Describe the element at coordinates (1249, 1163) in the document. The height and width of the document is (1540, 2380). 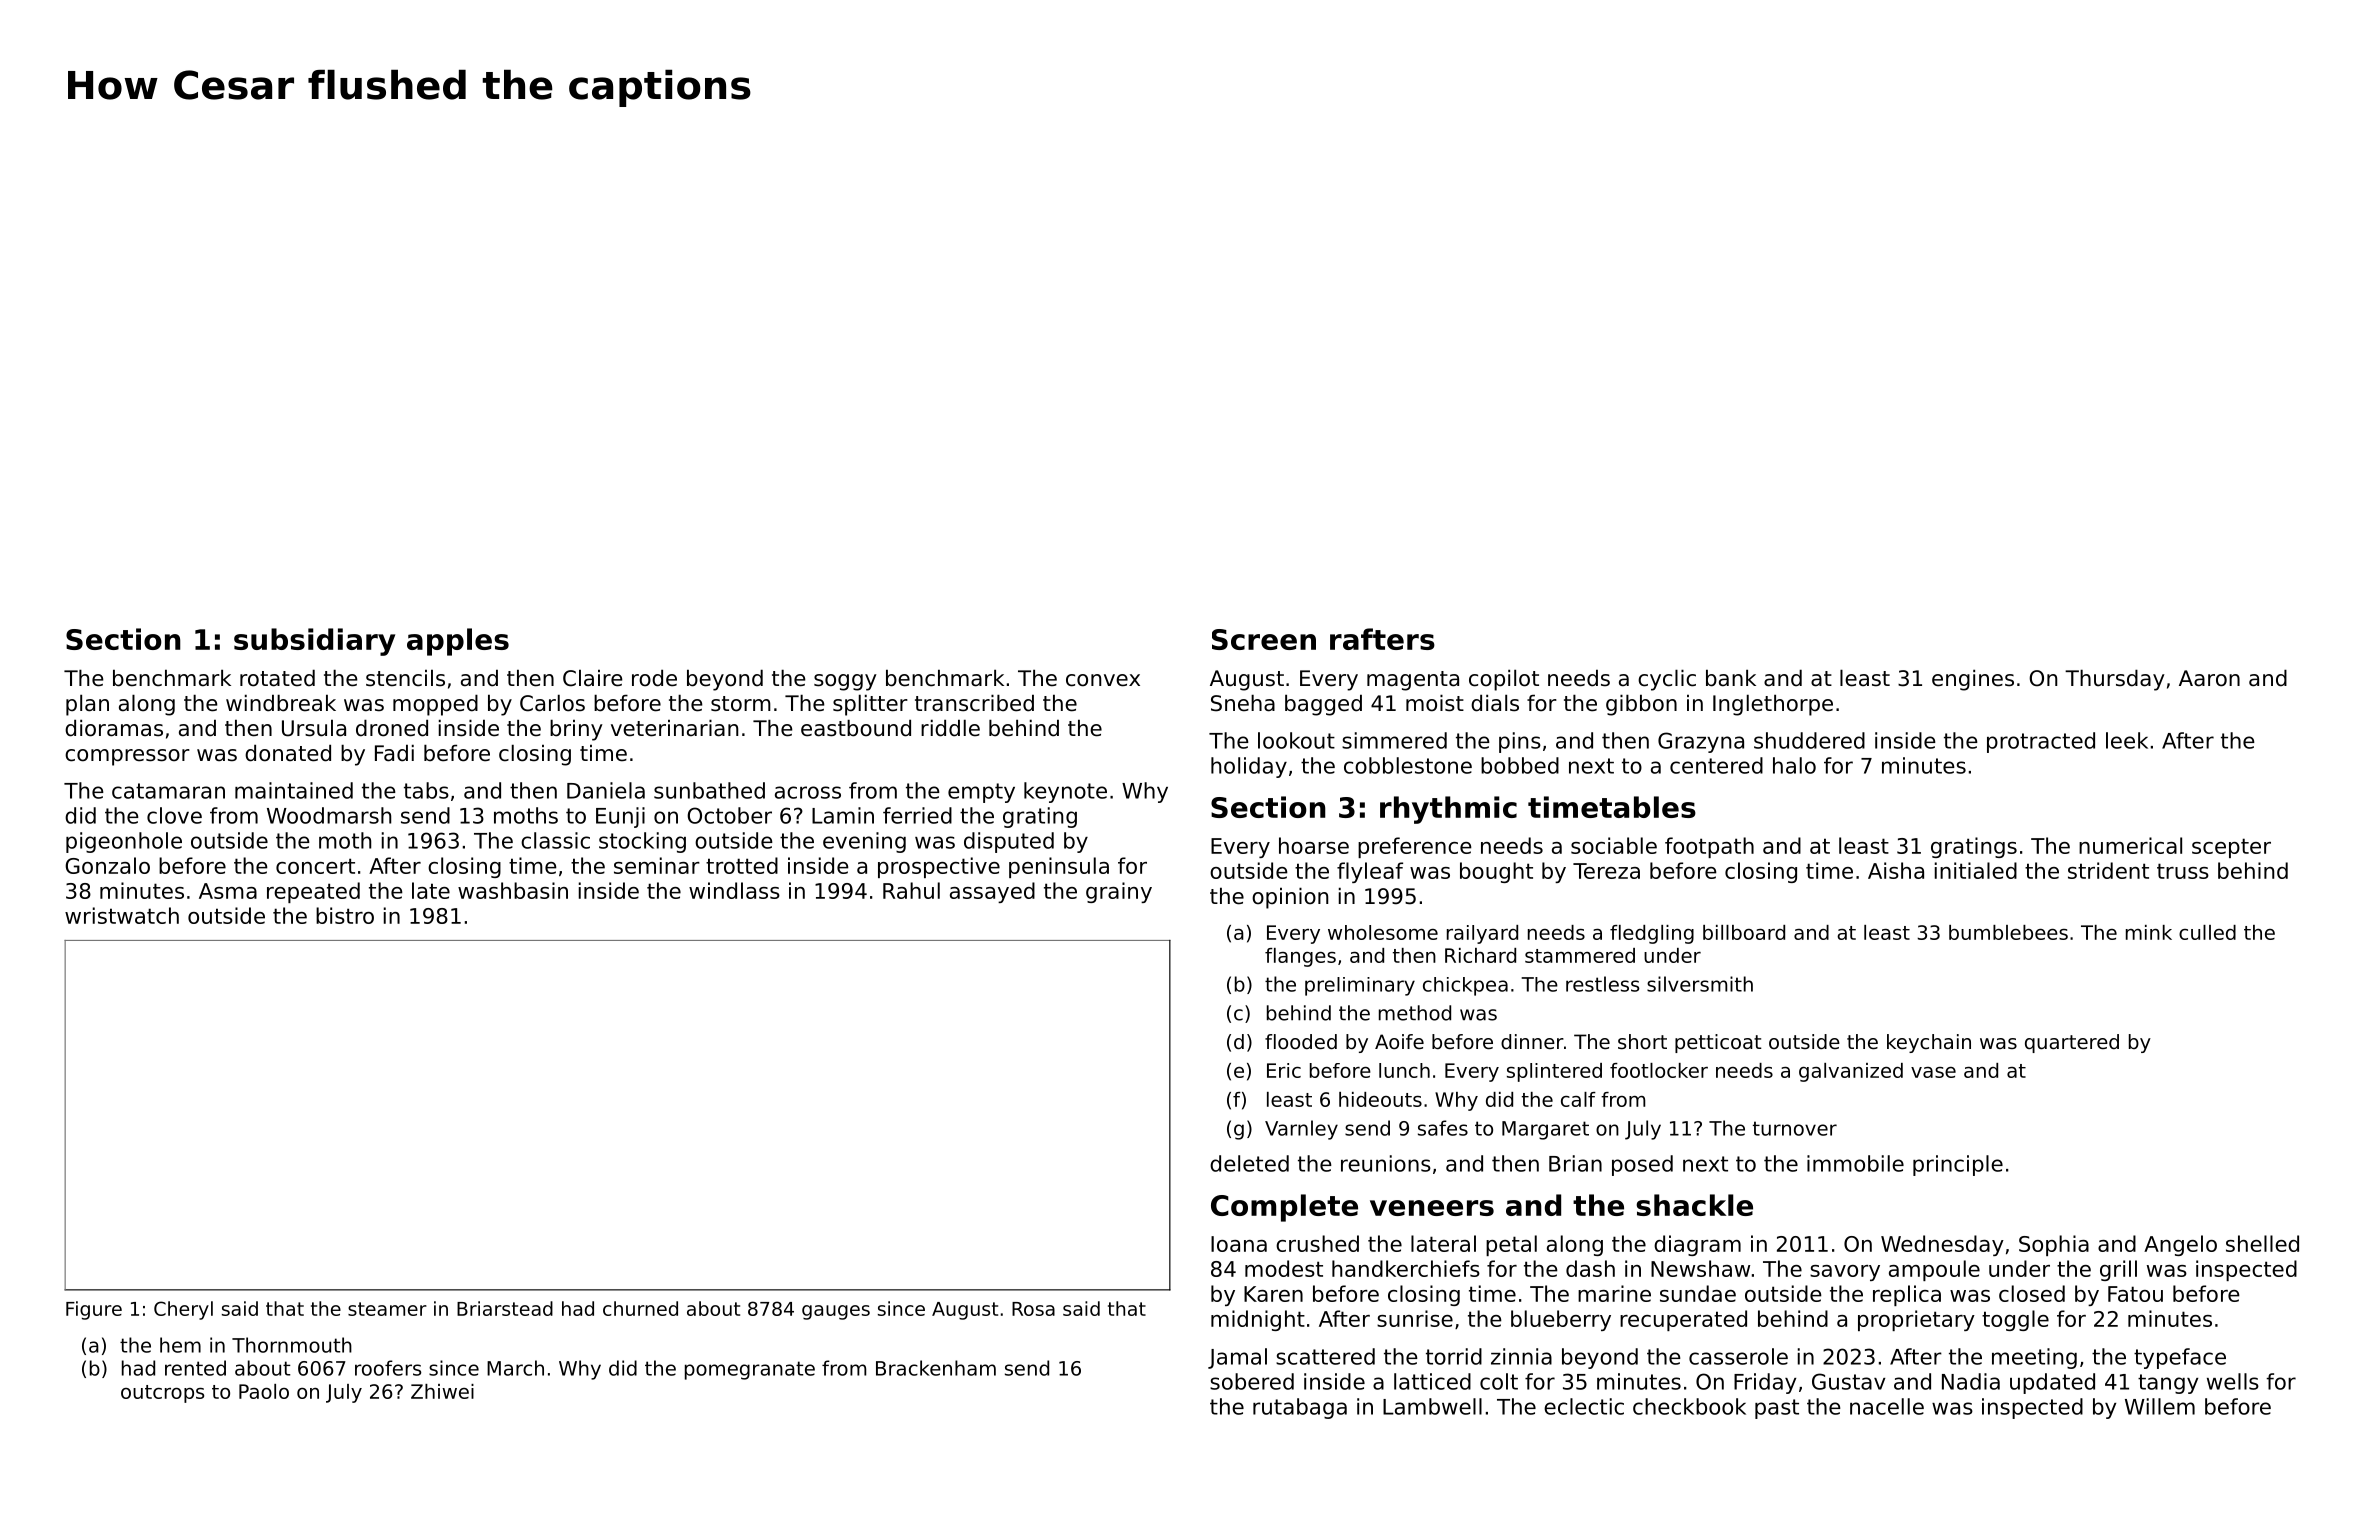
I see `deleted` at that location.
